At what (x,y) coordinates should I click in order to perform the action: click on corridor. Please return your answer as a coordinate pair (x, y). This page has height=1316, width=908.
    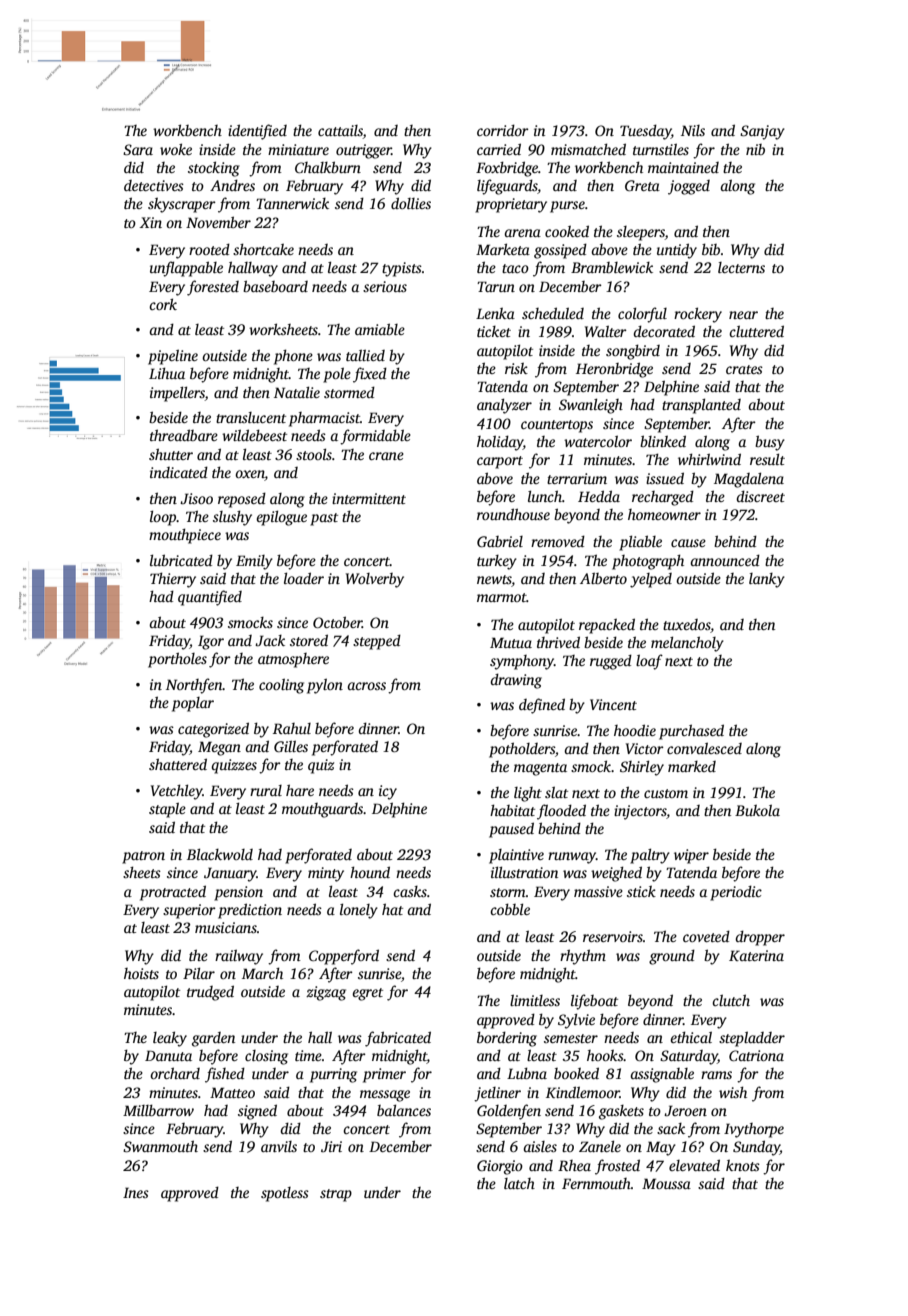
    Looking at the image, I should click on (503, 130).
